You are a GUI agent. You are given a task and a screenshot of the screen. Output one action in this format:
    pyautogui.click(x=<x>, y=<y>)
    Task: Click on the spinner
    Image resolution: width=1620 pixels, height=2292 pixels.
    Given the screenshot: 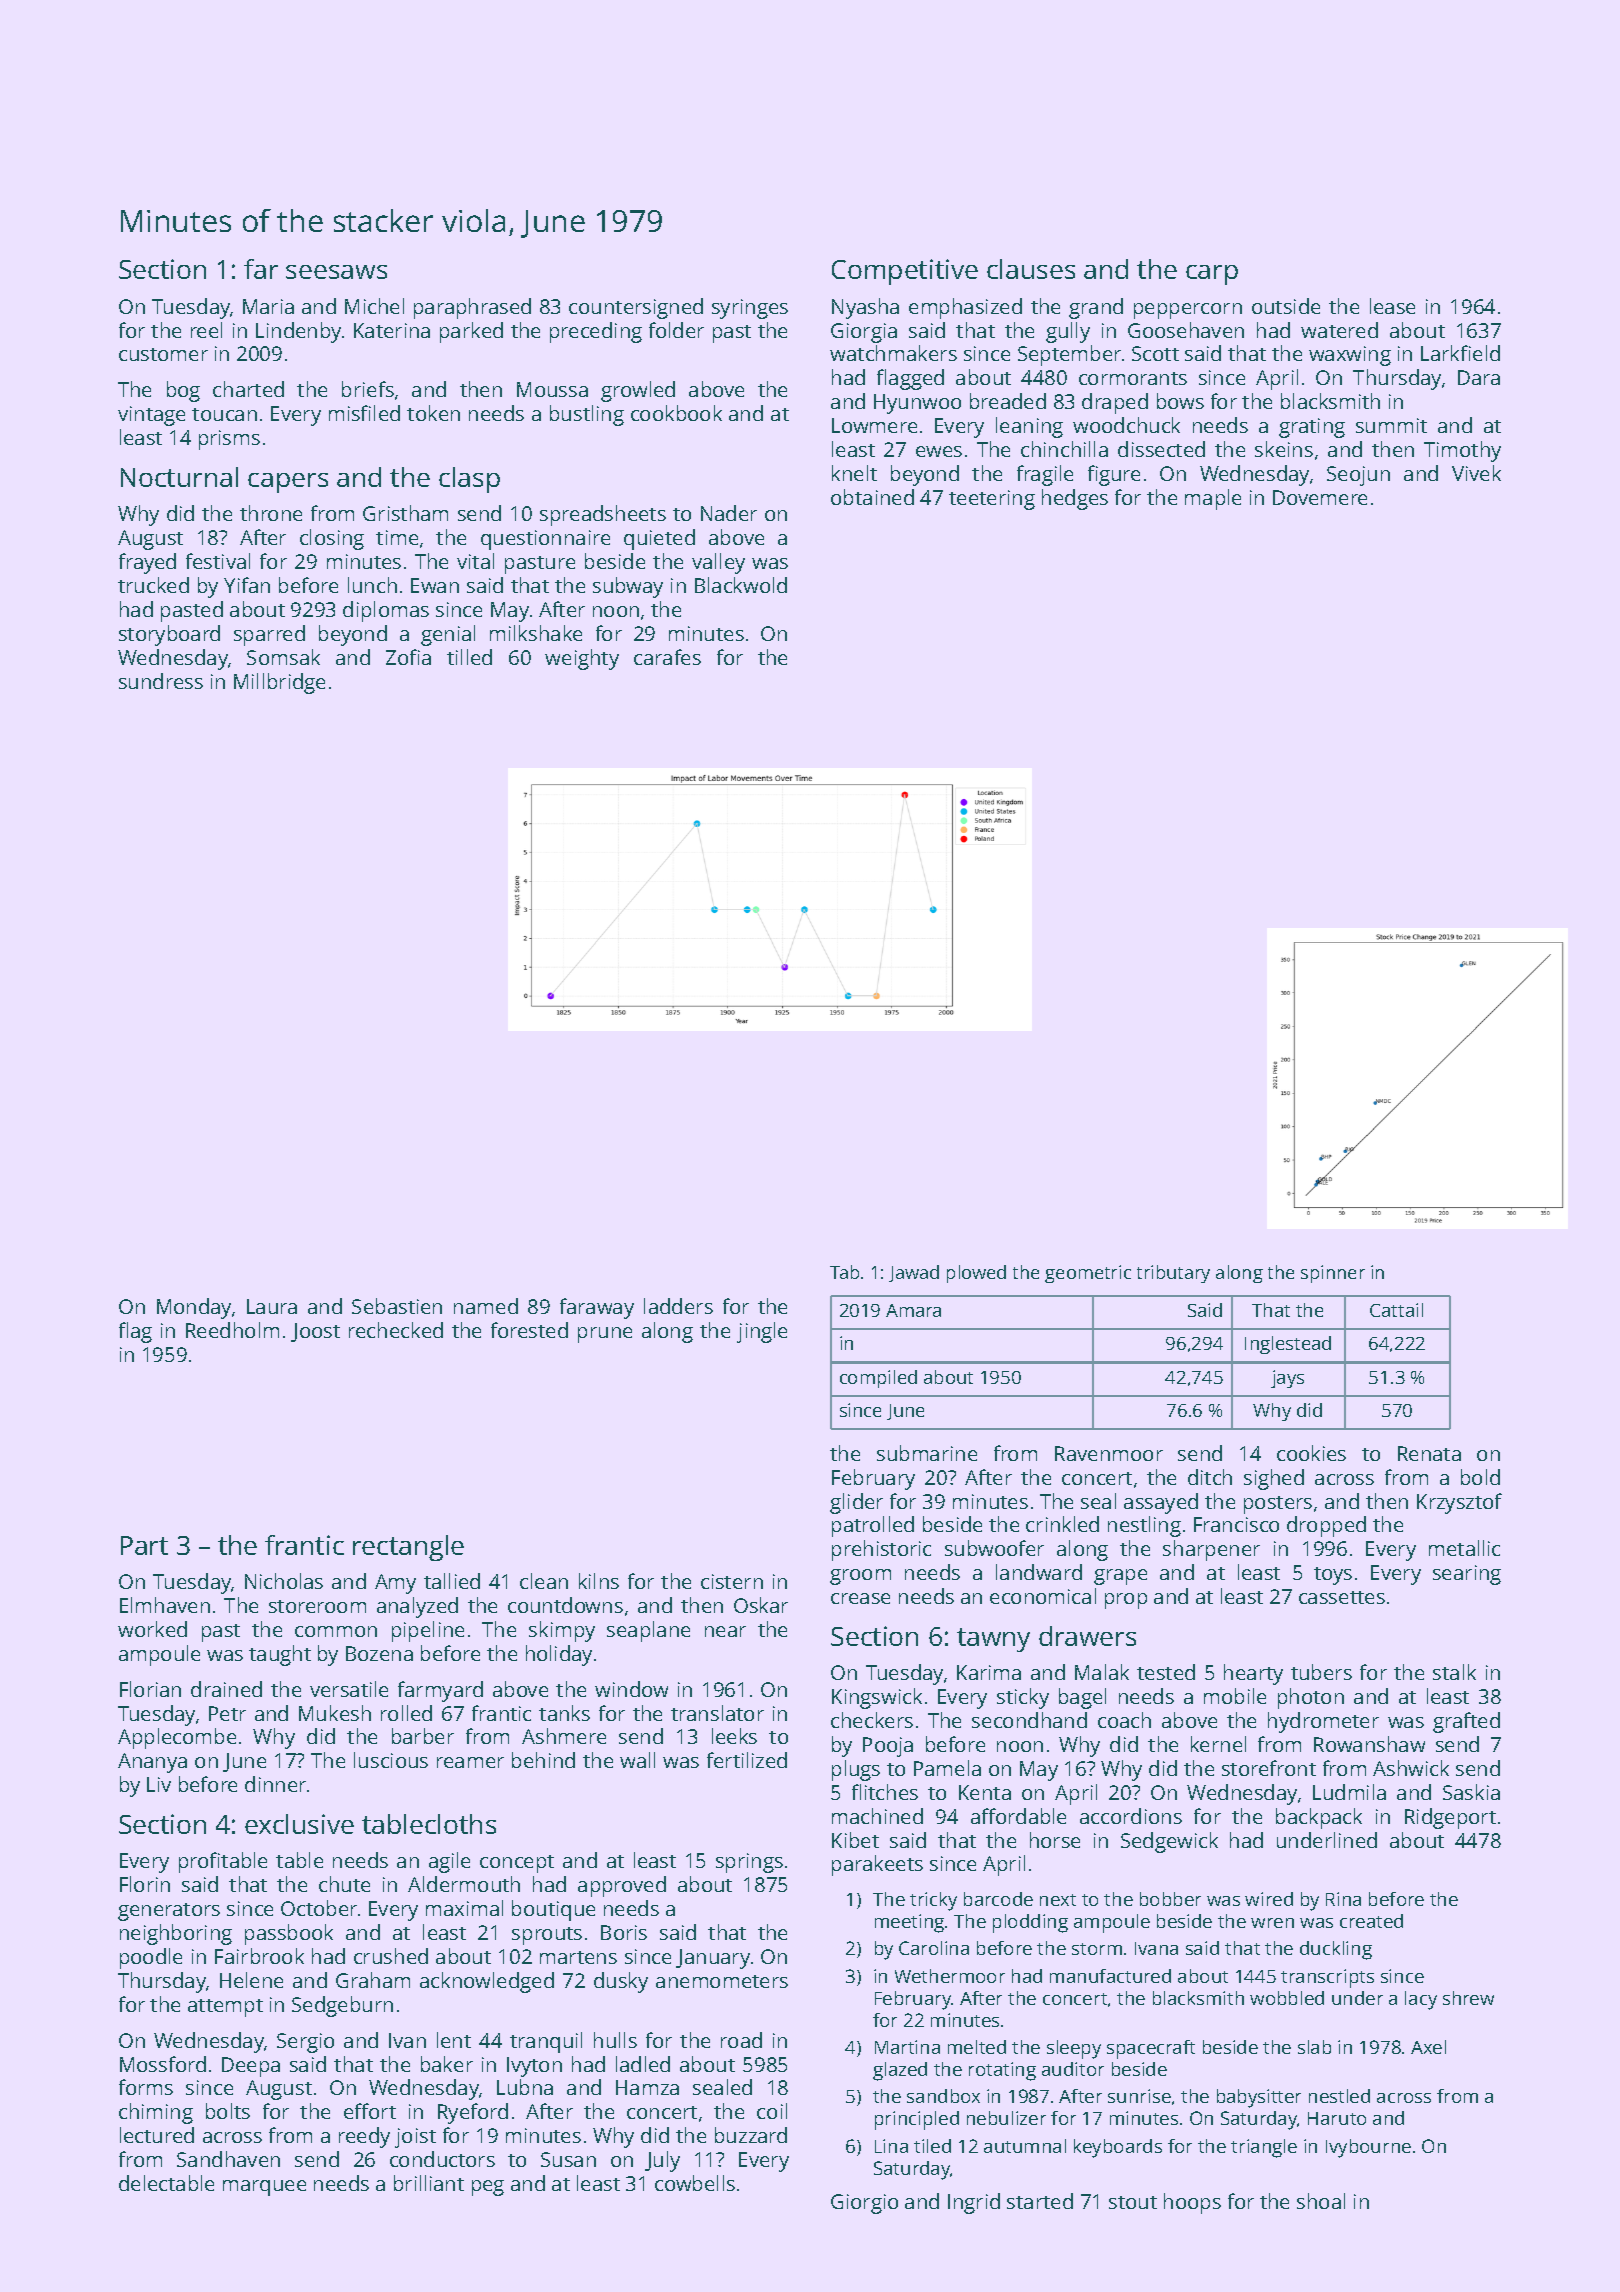 What is the action you would take?
    pyautogui.click(x=1333, y=1274)
